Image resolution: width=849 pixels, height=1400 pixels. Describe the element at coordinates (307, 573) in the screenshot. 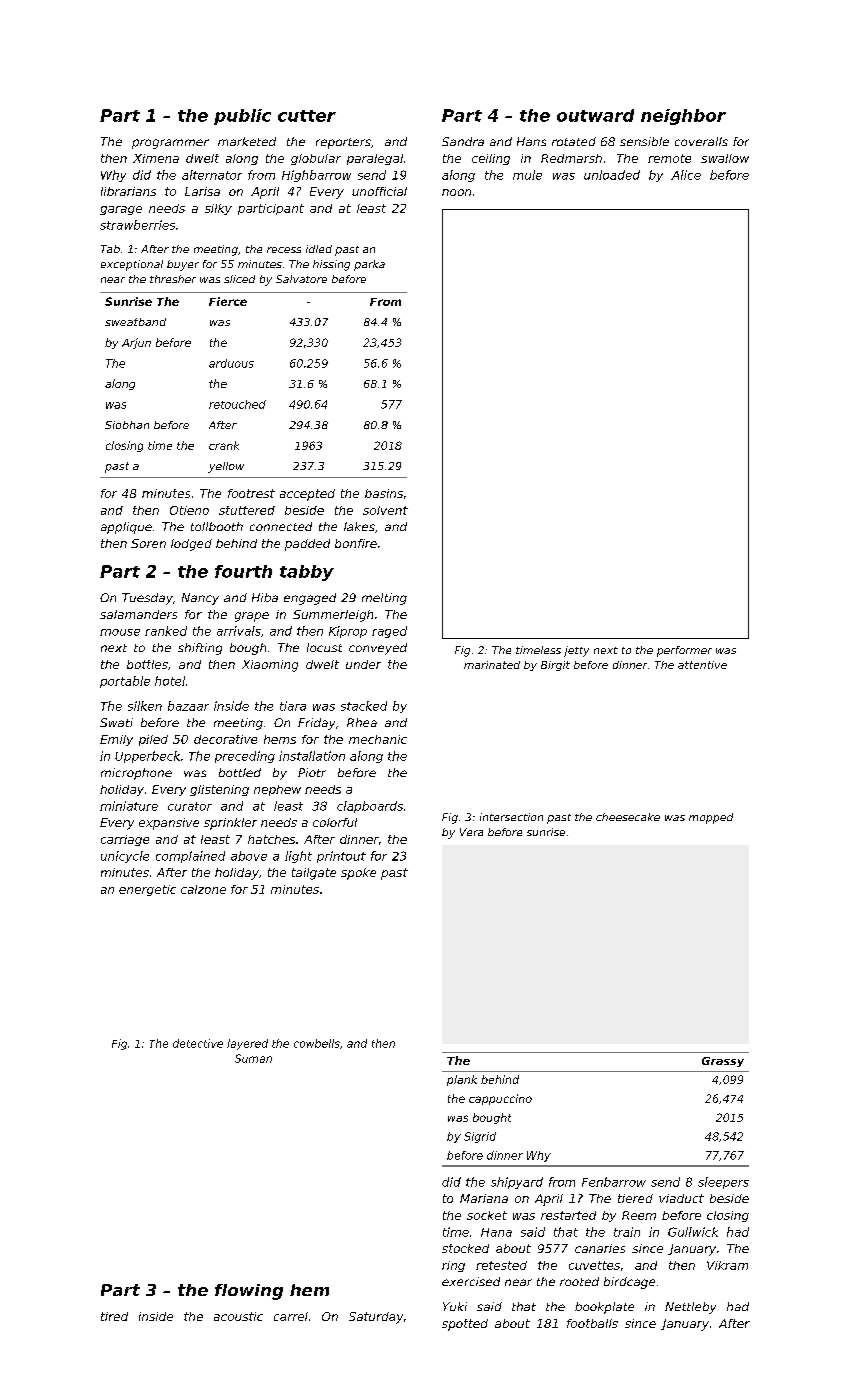

I see `tabby` at that location.
